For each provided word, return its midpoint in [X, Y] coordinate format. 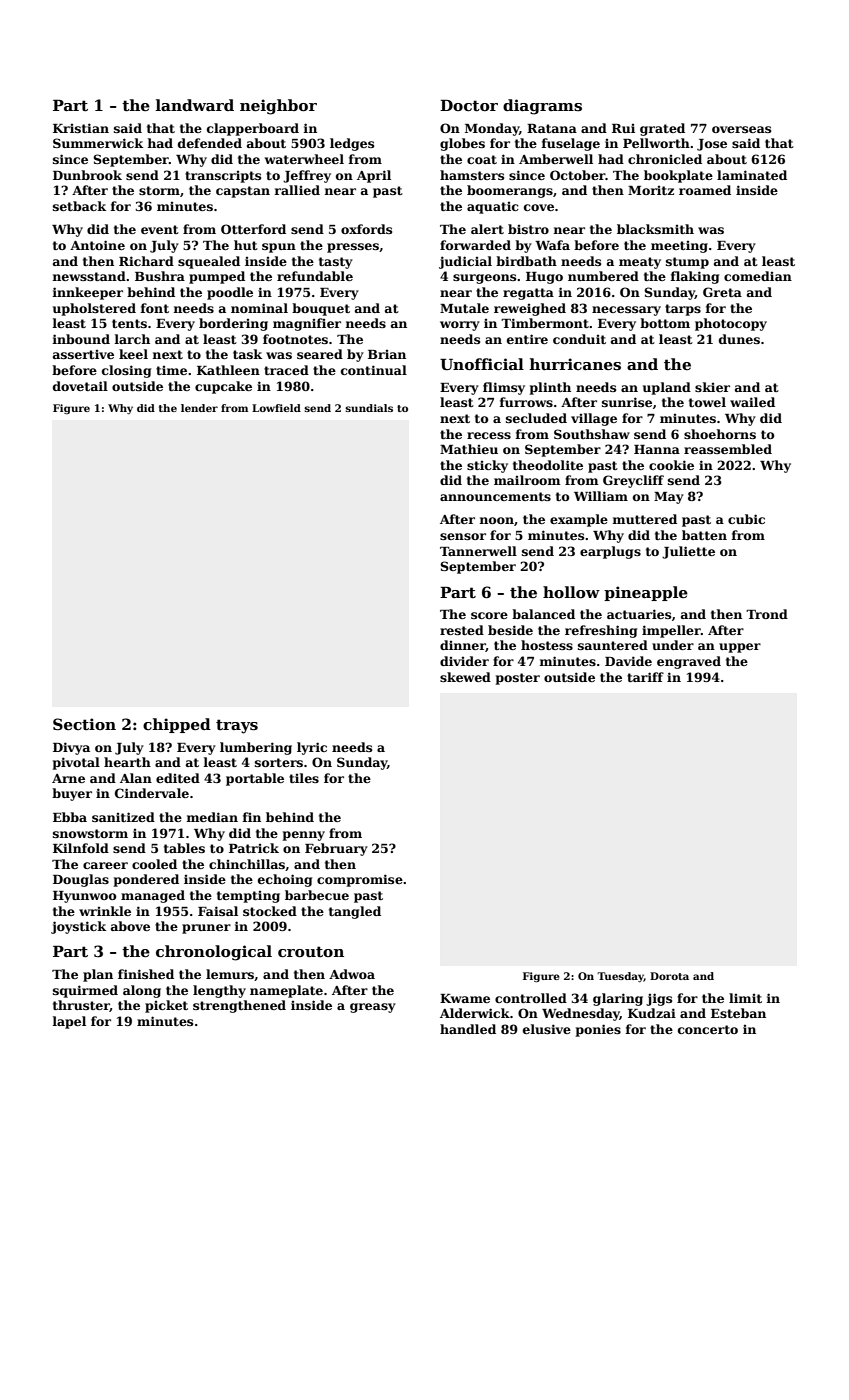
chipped [177, 725]
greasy [373, 1008]
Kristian [81, 128]
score [489, 615]
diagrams [542, 107]
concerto [708, 1029]
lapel [69, 1022]
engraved [689, 662]
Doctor [469, 105]
